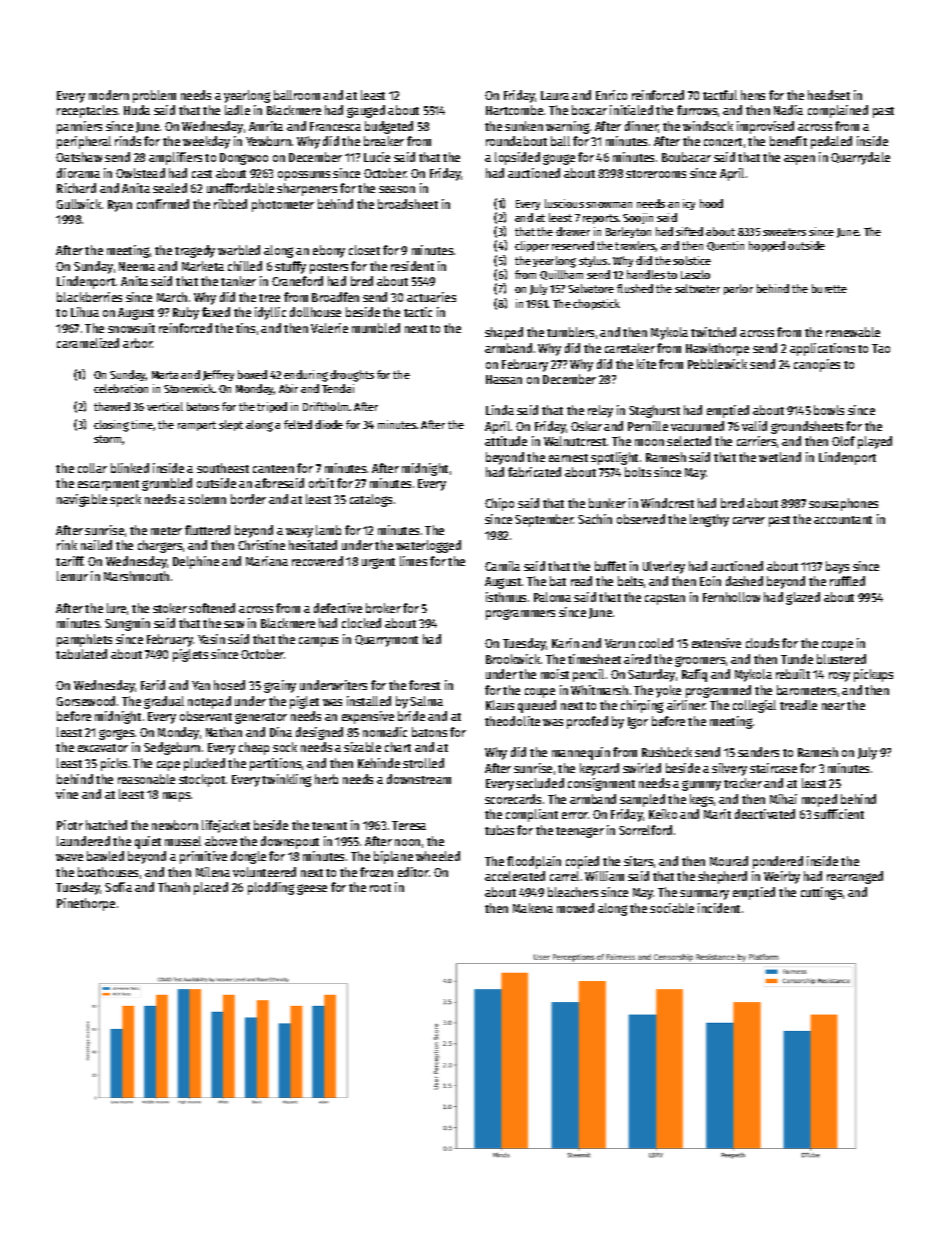  What do you see at coordinates (499, 504) in the page?
I see `Chipo` at bounding box center [499, 504].
